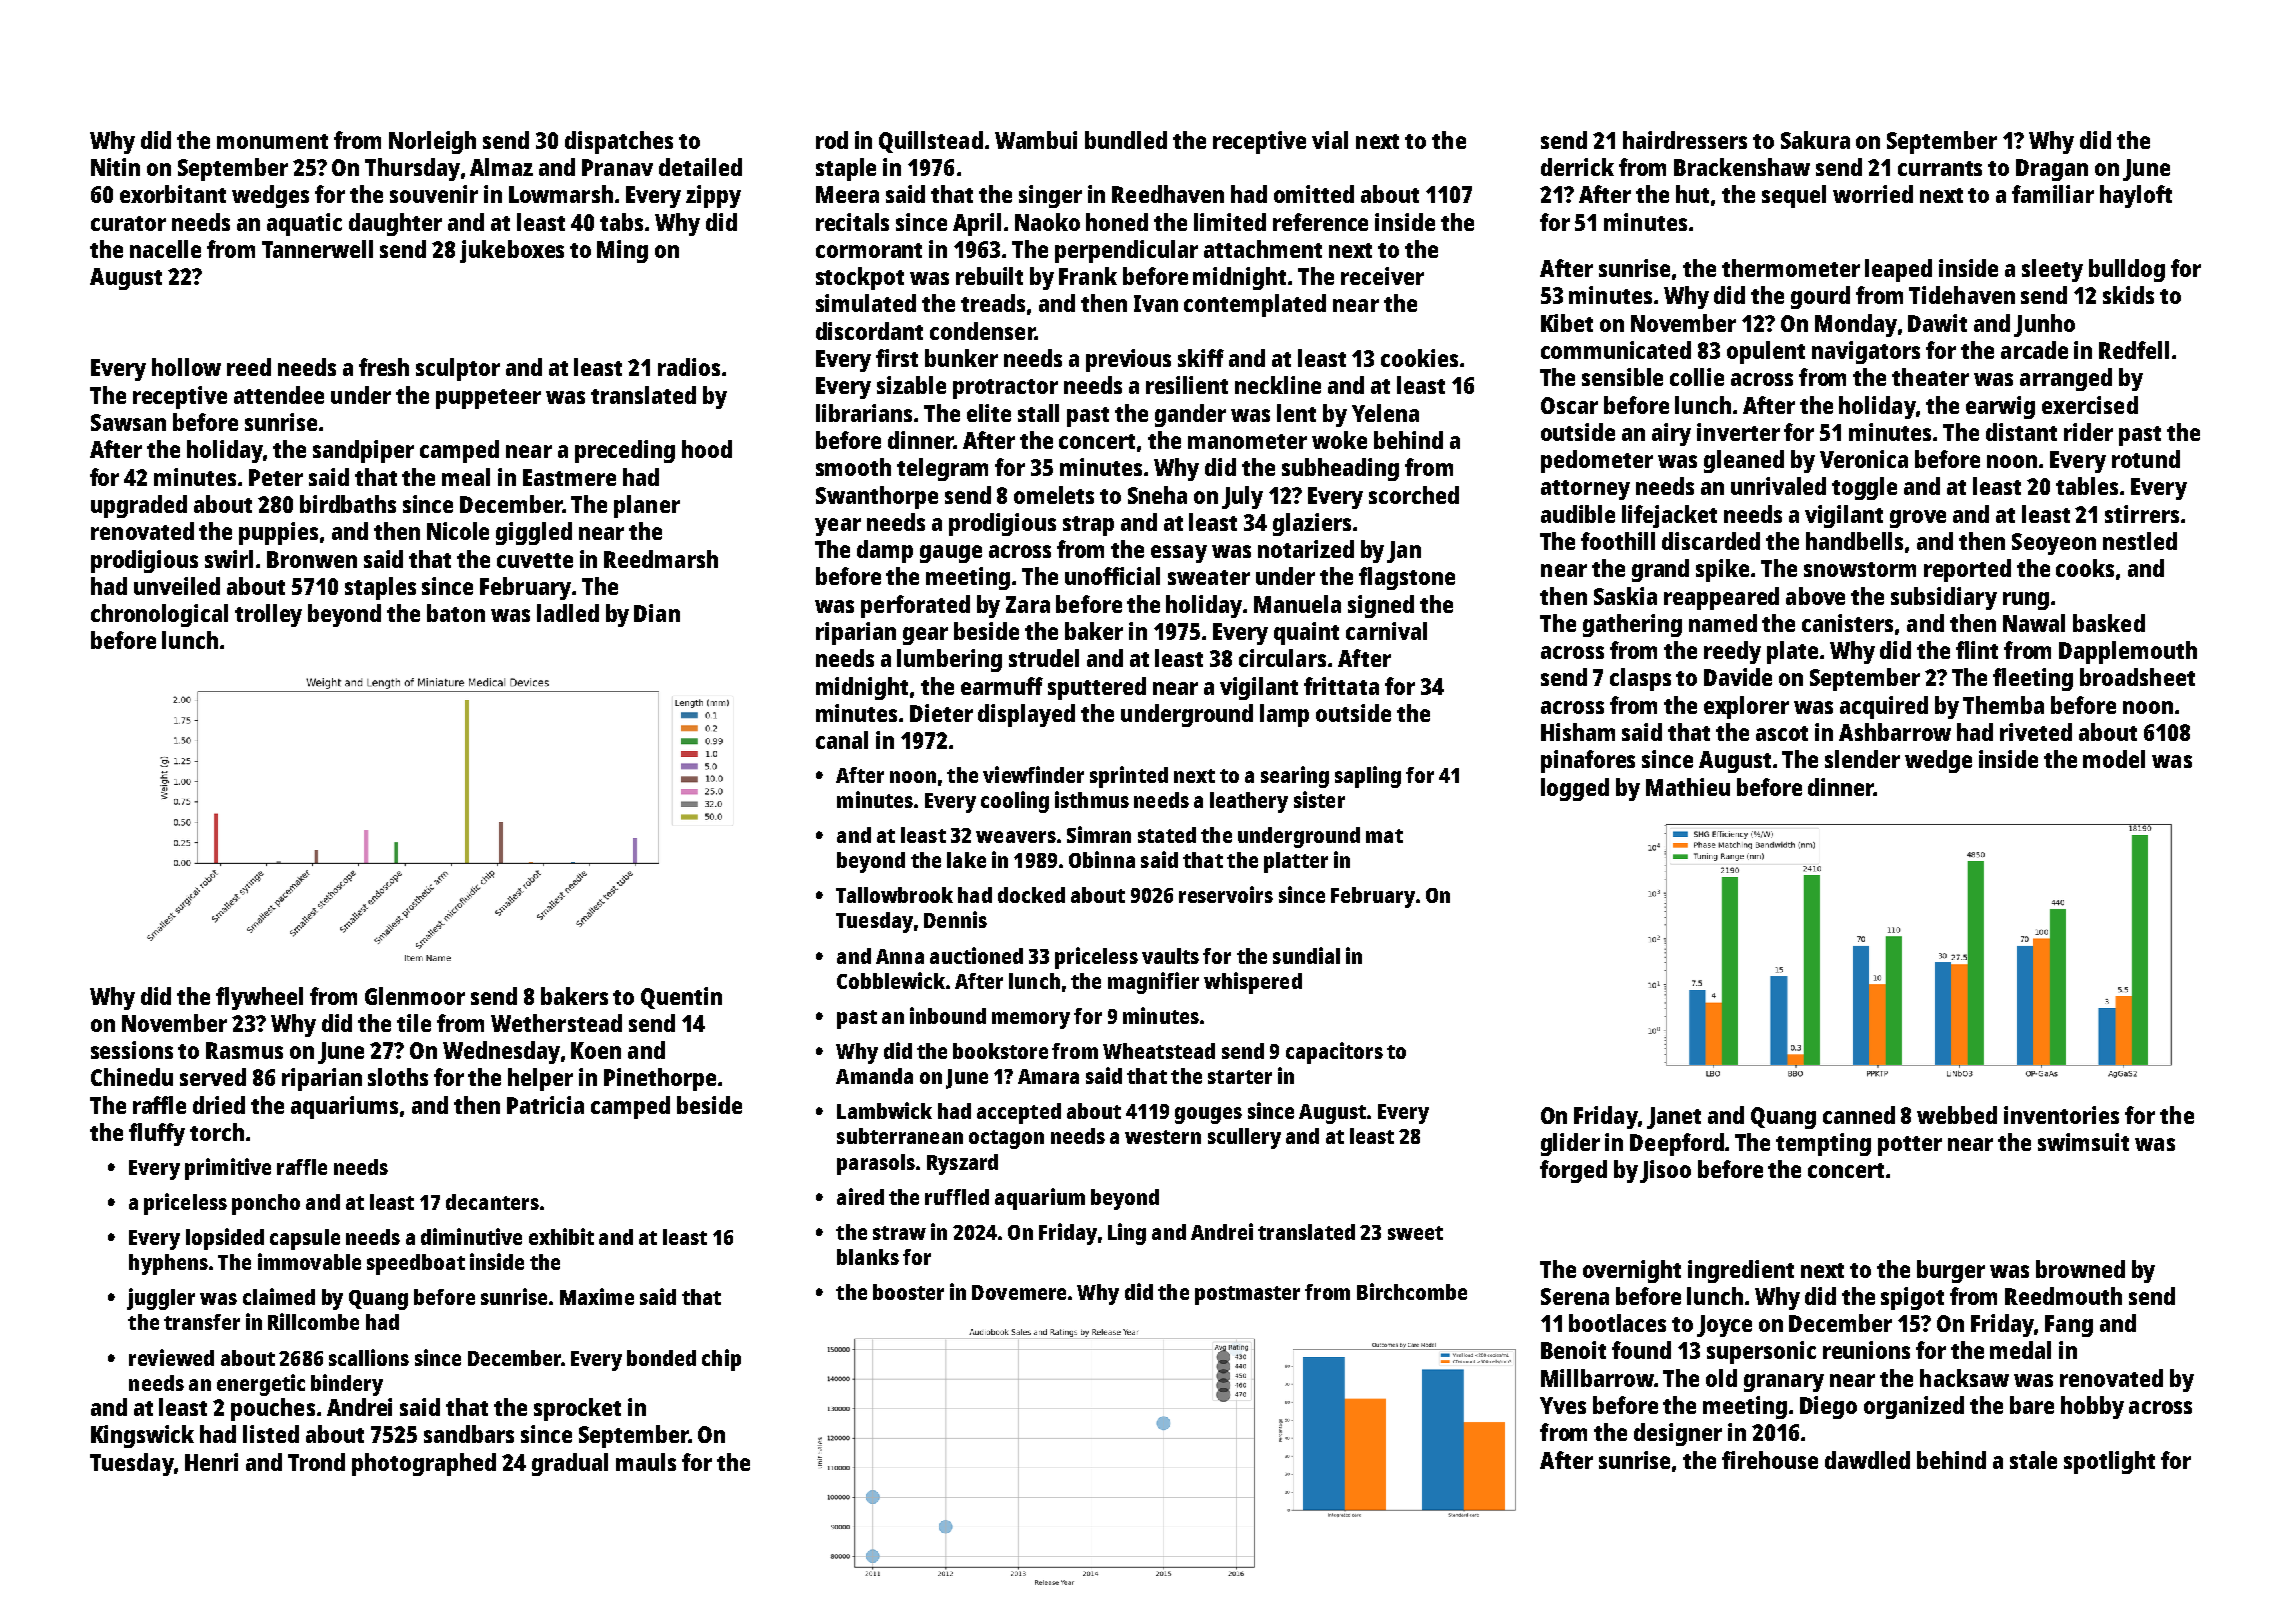 Image resolution: width=2292 pixels, height=1620 pixels. Describe the element at coordinates (432, 142) in the screenshot. I see `Norleigh` at that location.
